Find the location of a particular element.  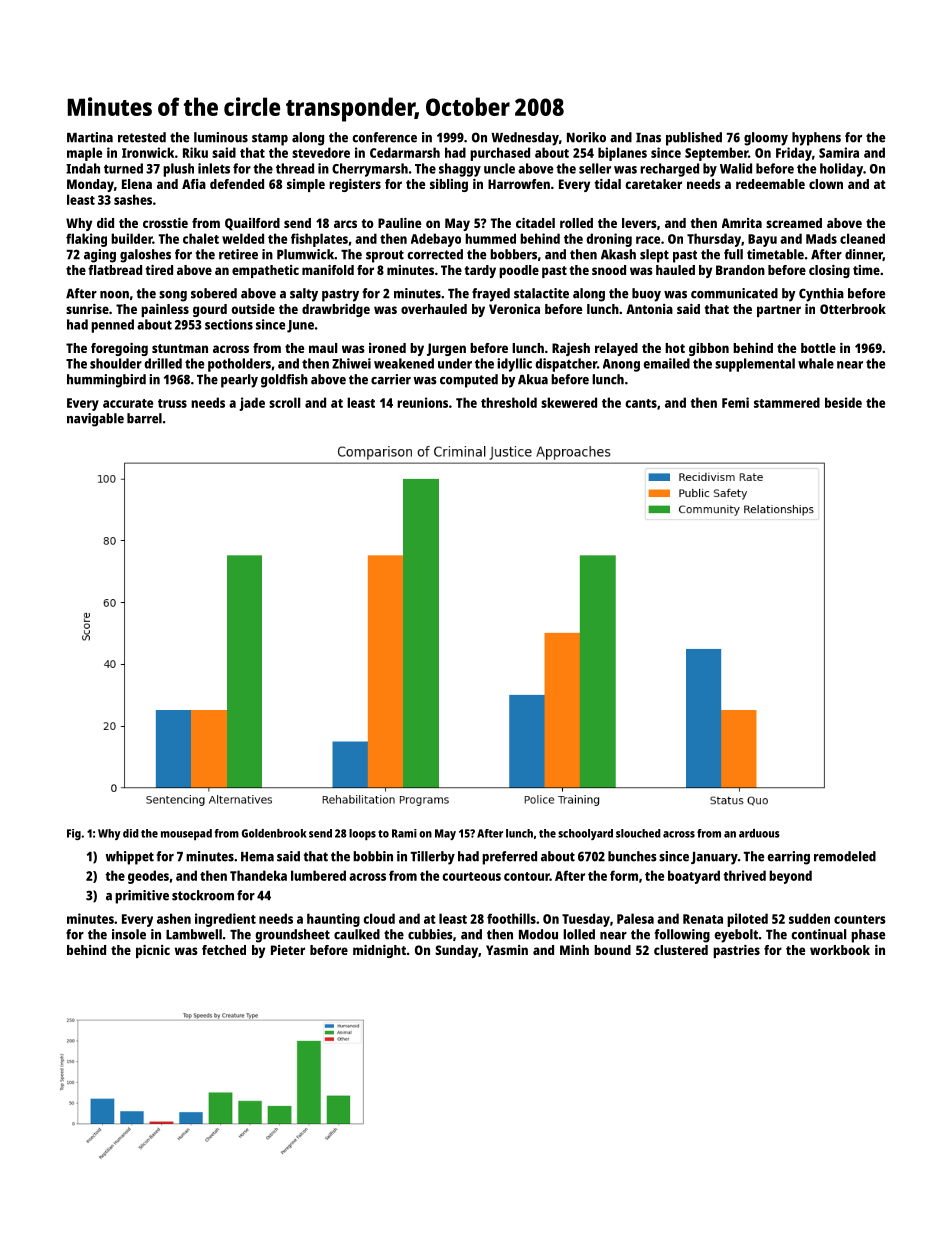

loops is located at coordinates (362, 834).
